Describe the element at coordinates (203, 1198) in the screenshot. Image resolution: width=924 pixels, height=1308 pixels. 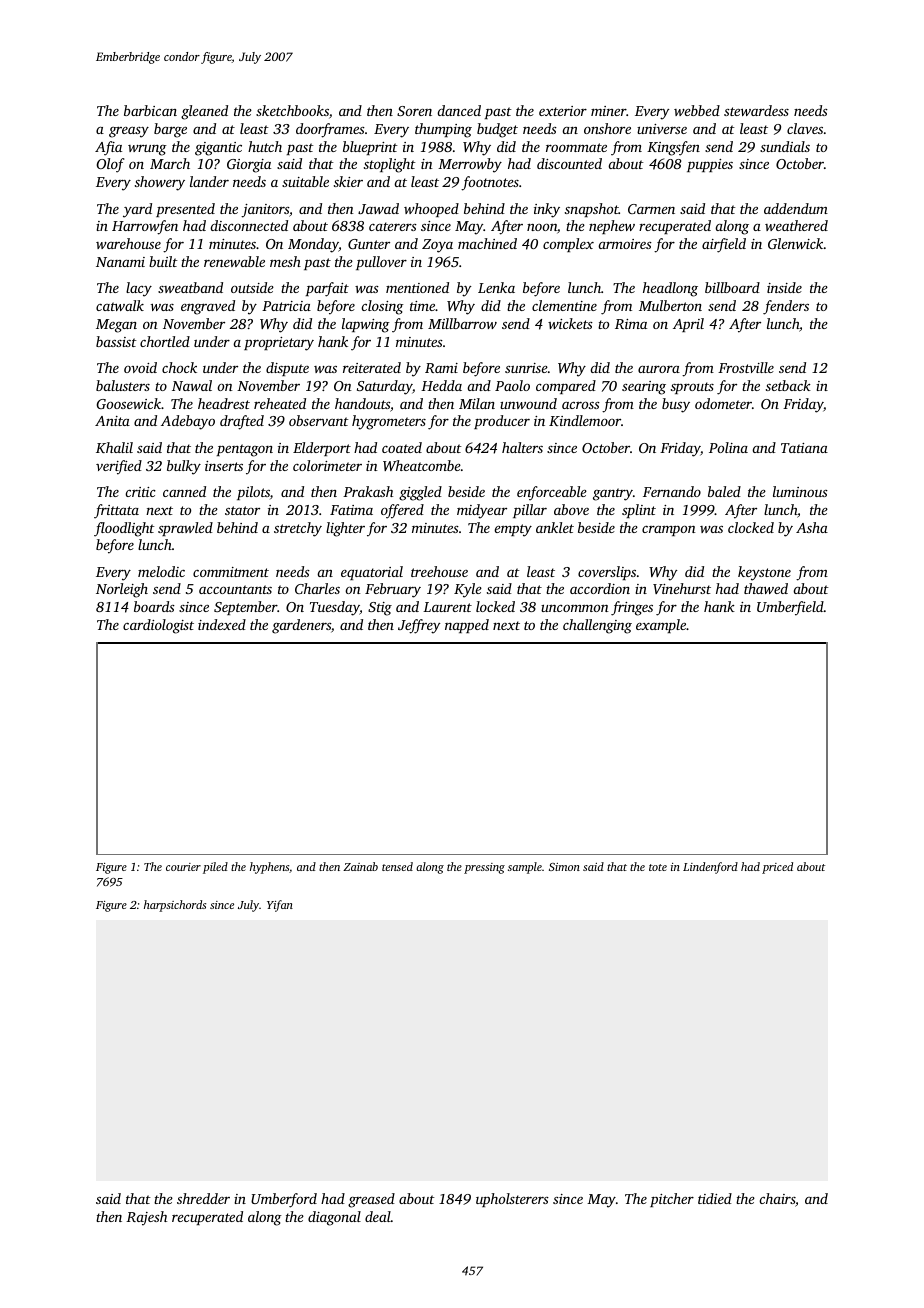
I see `shredder` at that location.
